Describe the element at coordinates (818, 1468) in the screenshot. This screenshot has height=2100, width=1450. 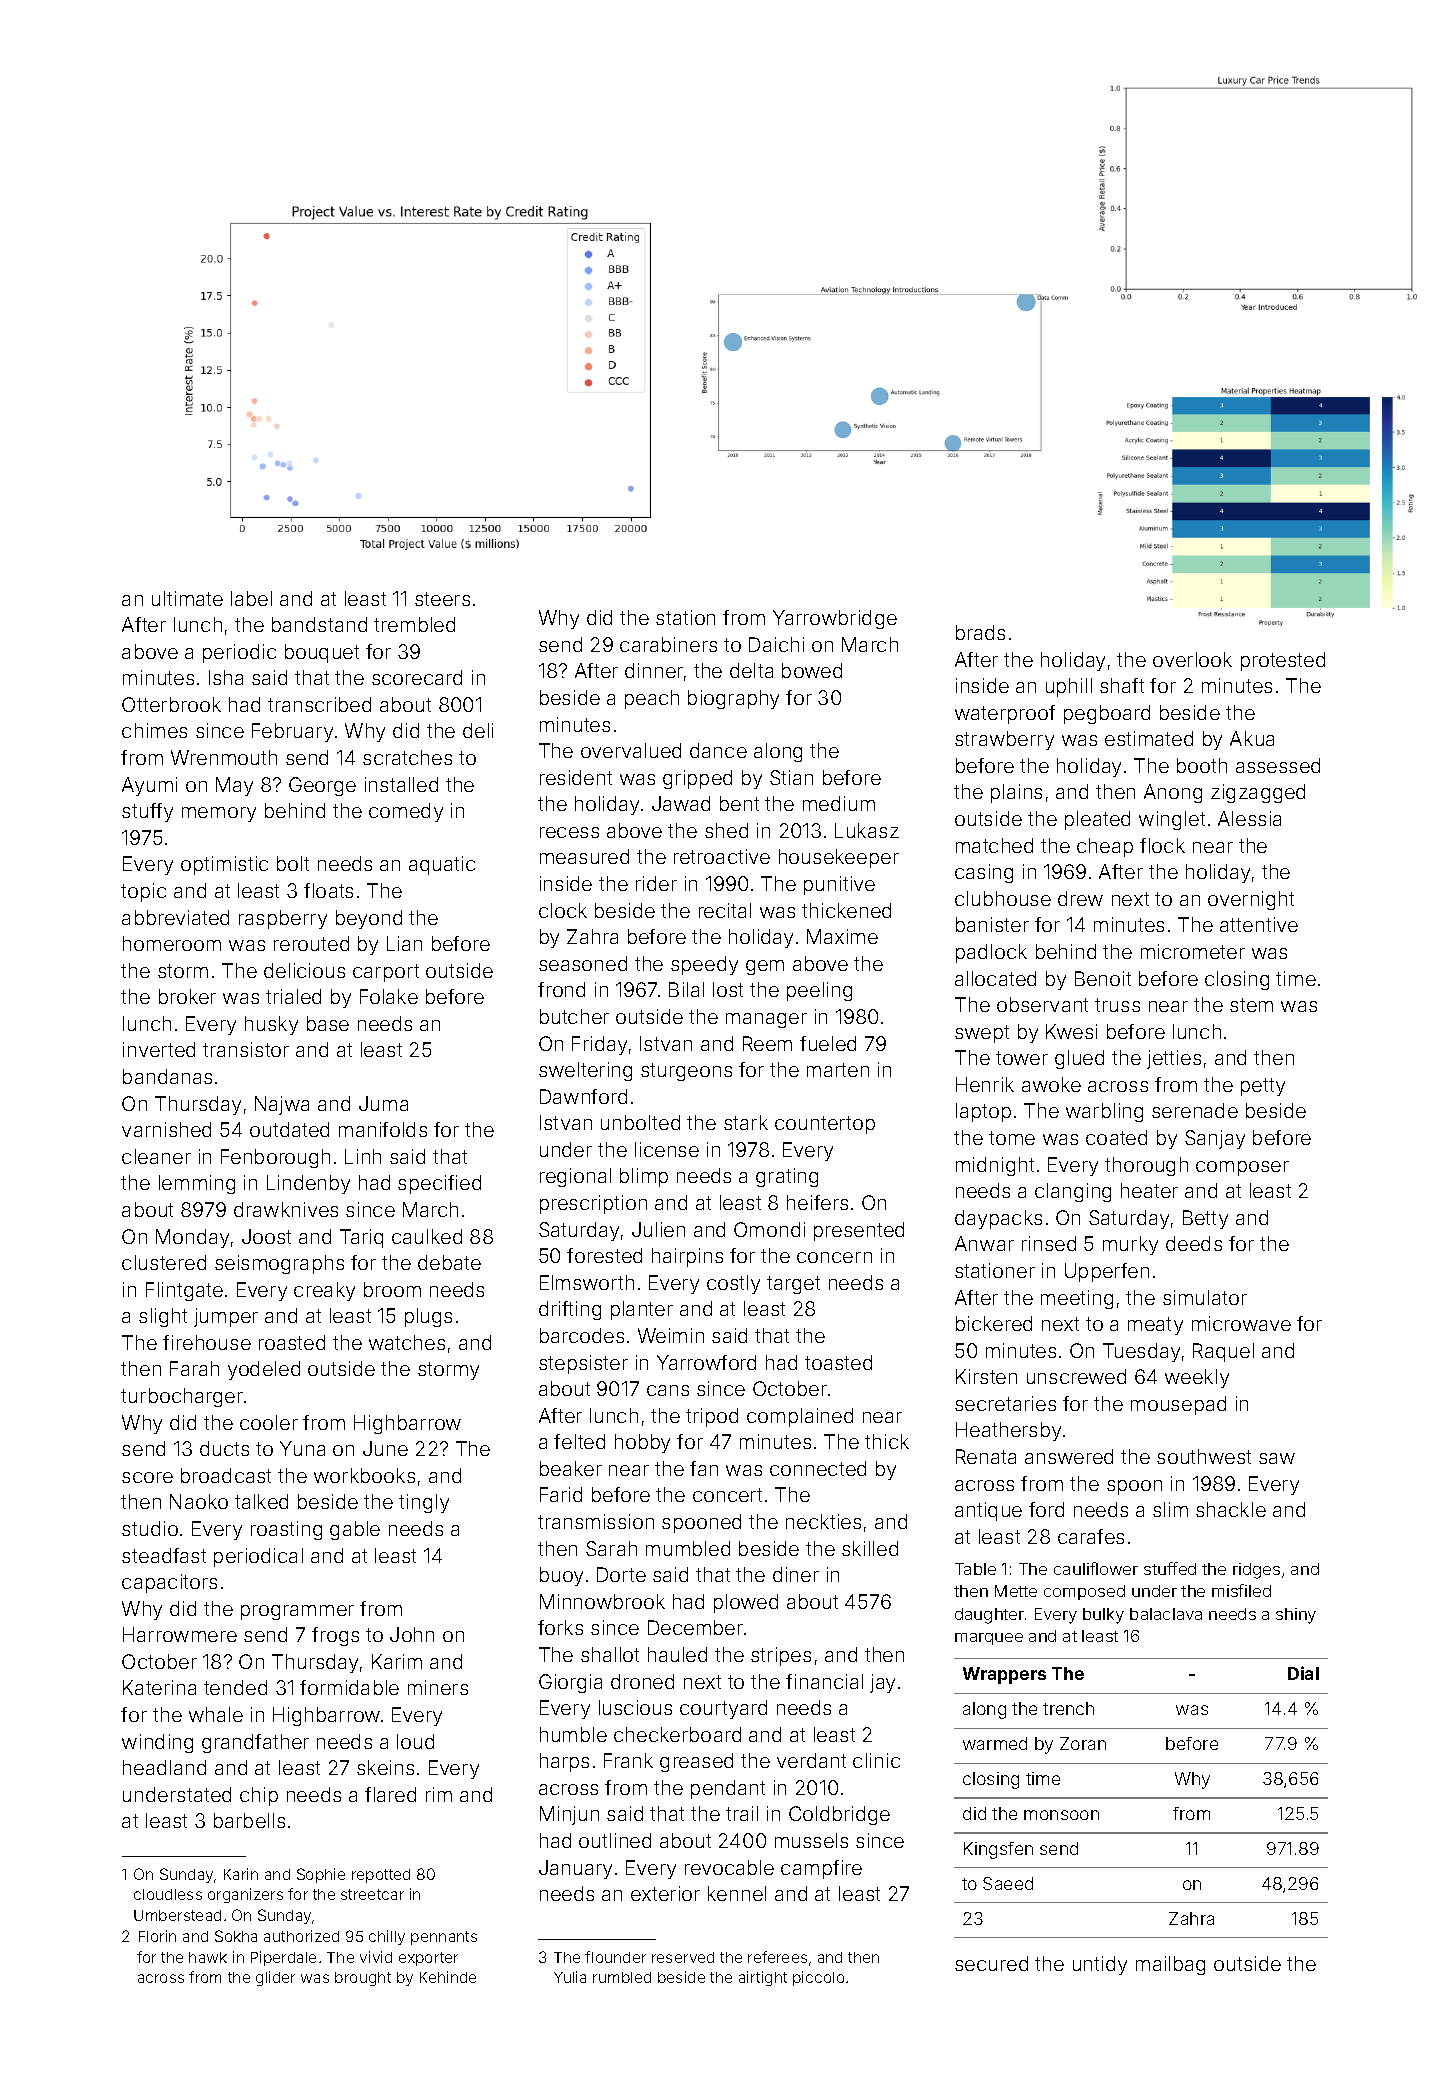
I see `connected` at that location.
